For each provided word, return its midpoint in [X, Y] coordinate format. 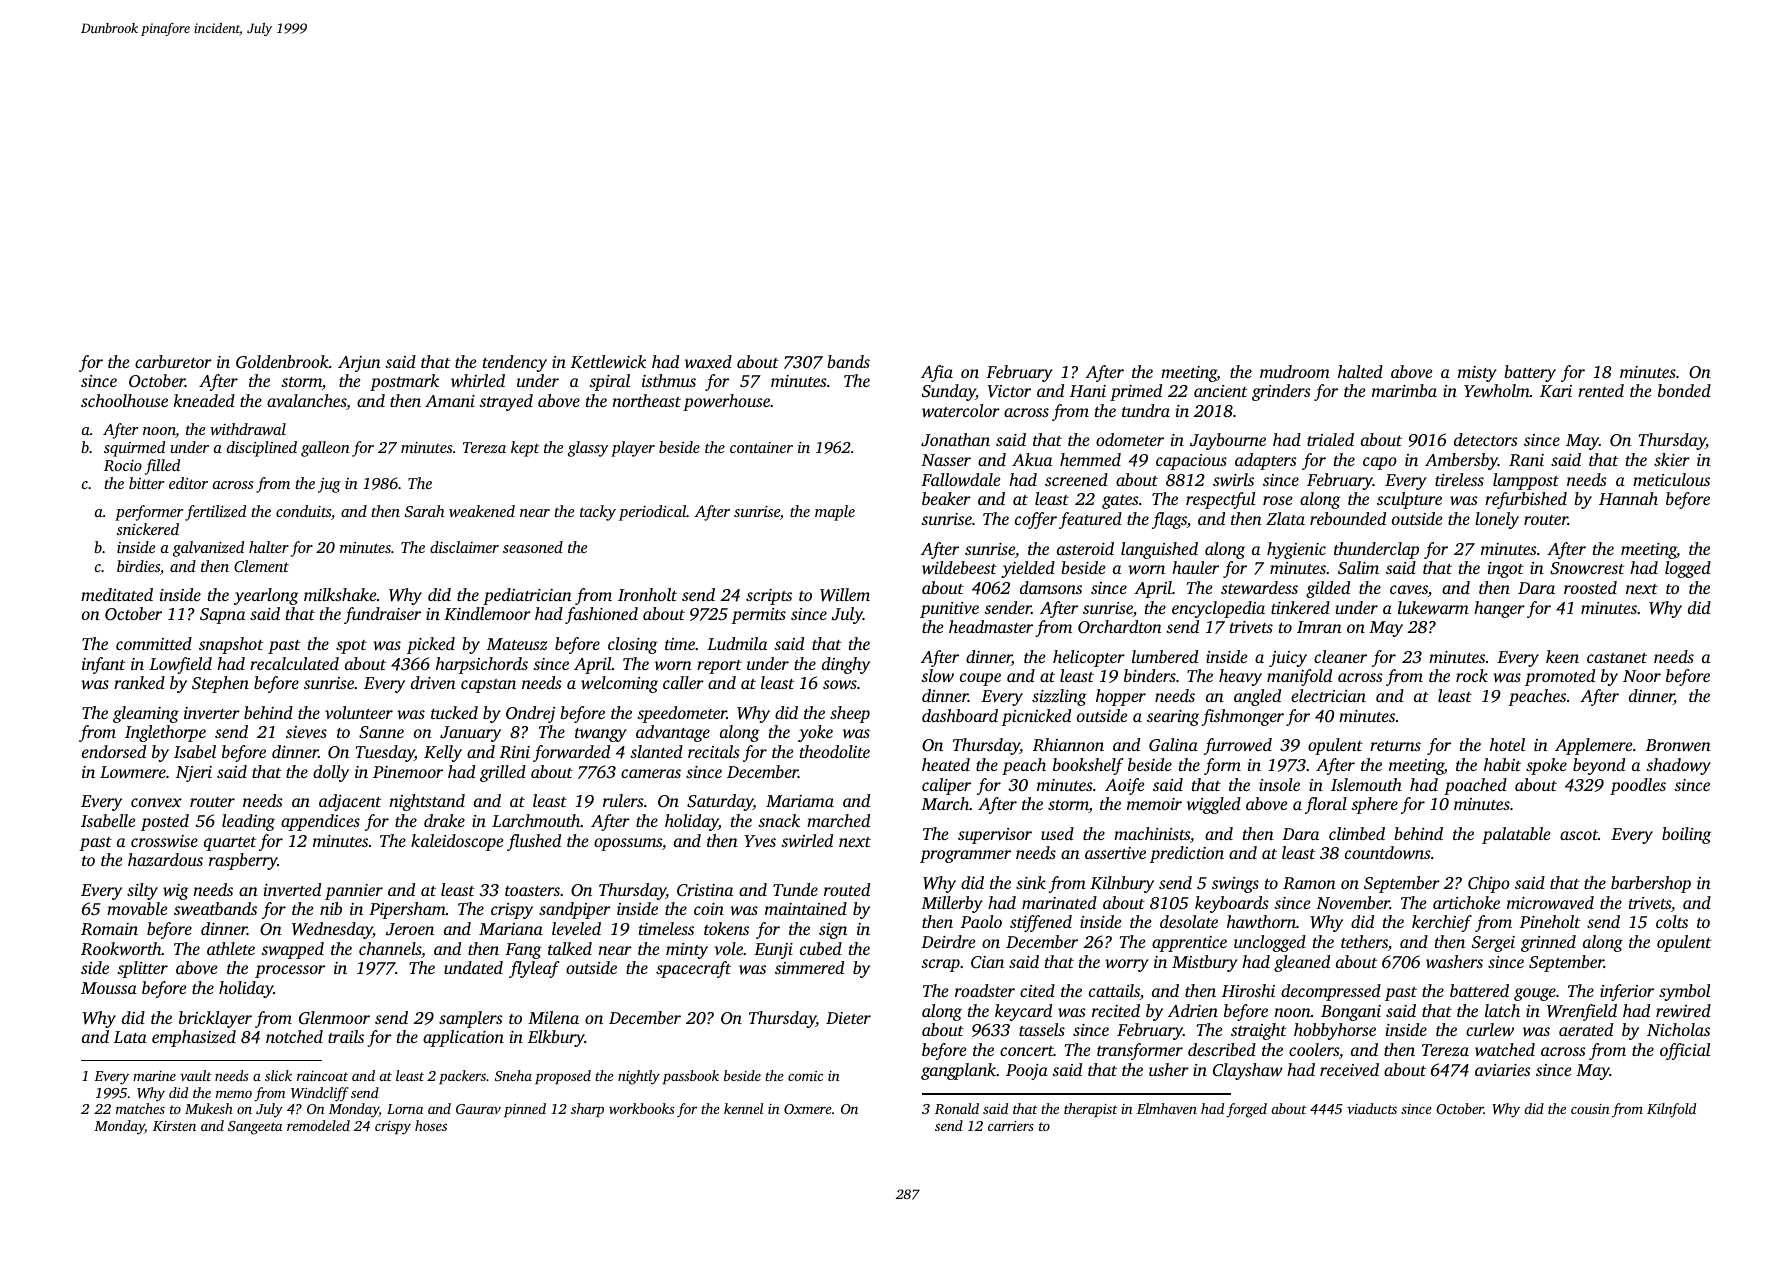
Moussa [109, 988]
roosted [1590, 587]
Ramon [1309, 883]
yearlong [266, 596]
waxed [708, 361]
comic [805, 1076]
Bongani [1351, 1013]
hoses [431, 1125]
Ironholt [647, 594]
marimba [1404, 390]
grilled [503, 773]
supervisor [995, 836]
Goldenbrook [282, 362]
